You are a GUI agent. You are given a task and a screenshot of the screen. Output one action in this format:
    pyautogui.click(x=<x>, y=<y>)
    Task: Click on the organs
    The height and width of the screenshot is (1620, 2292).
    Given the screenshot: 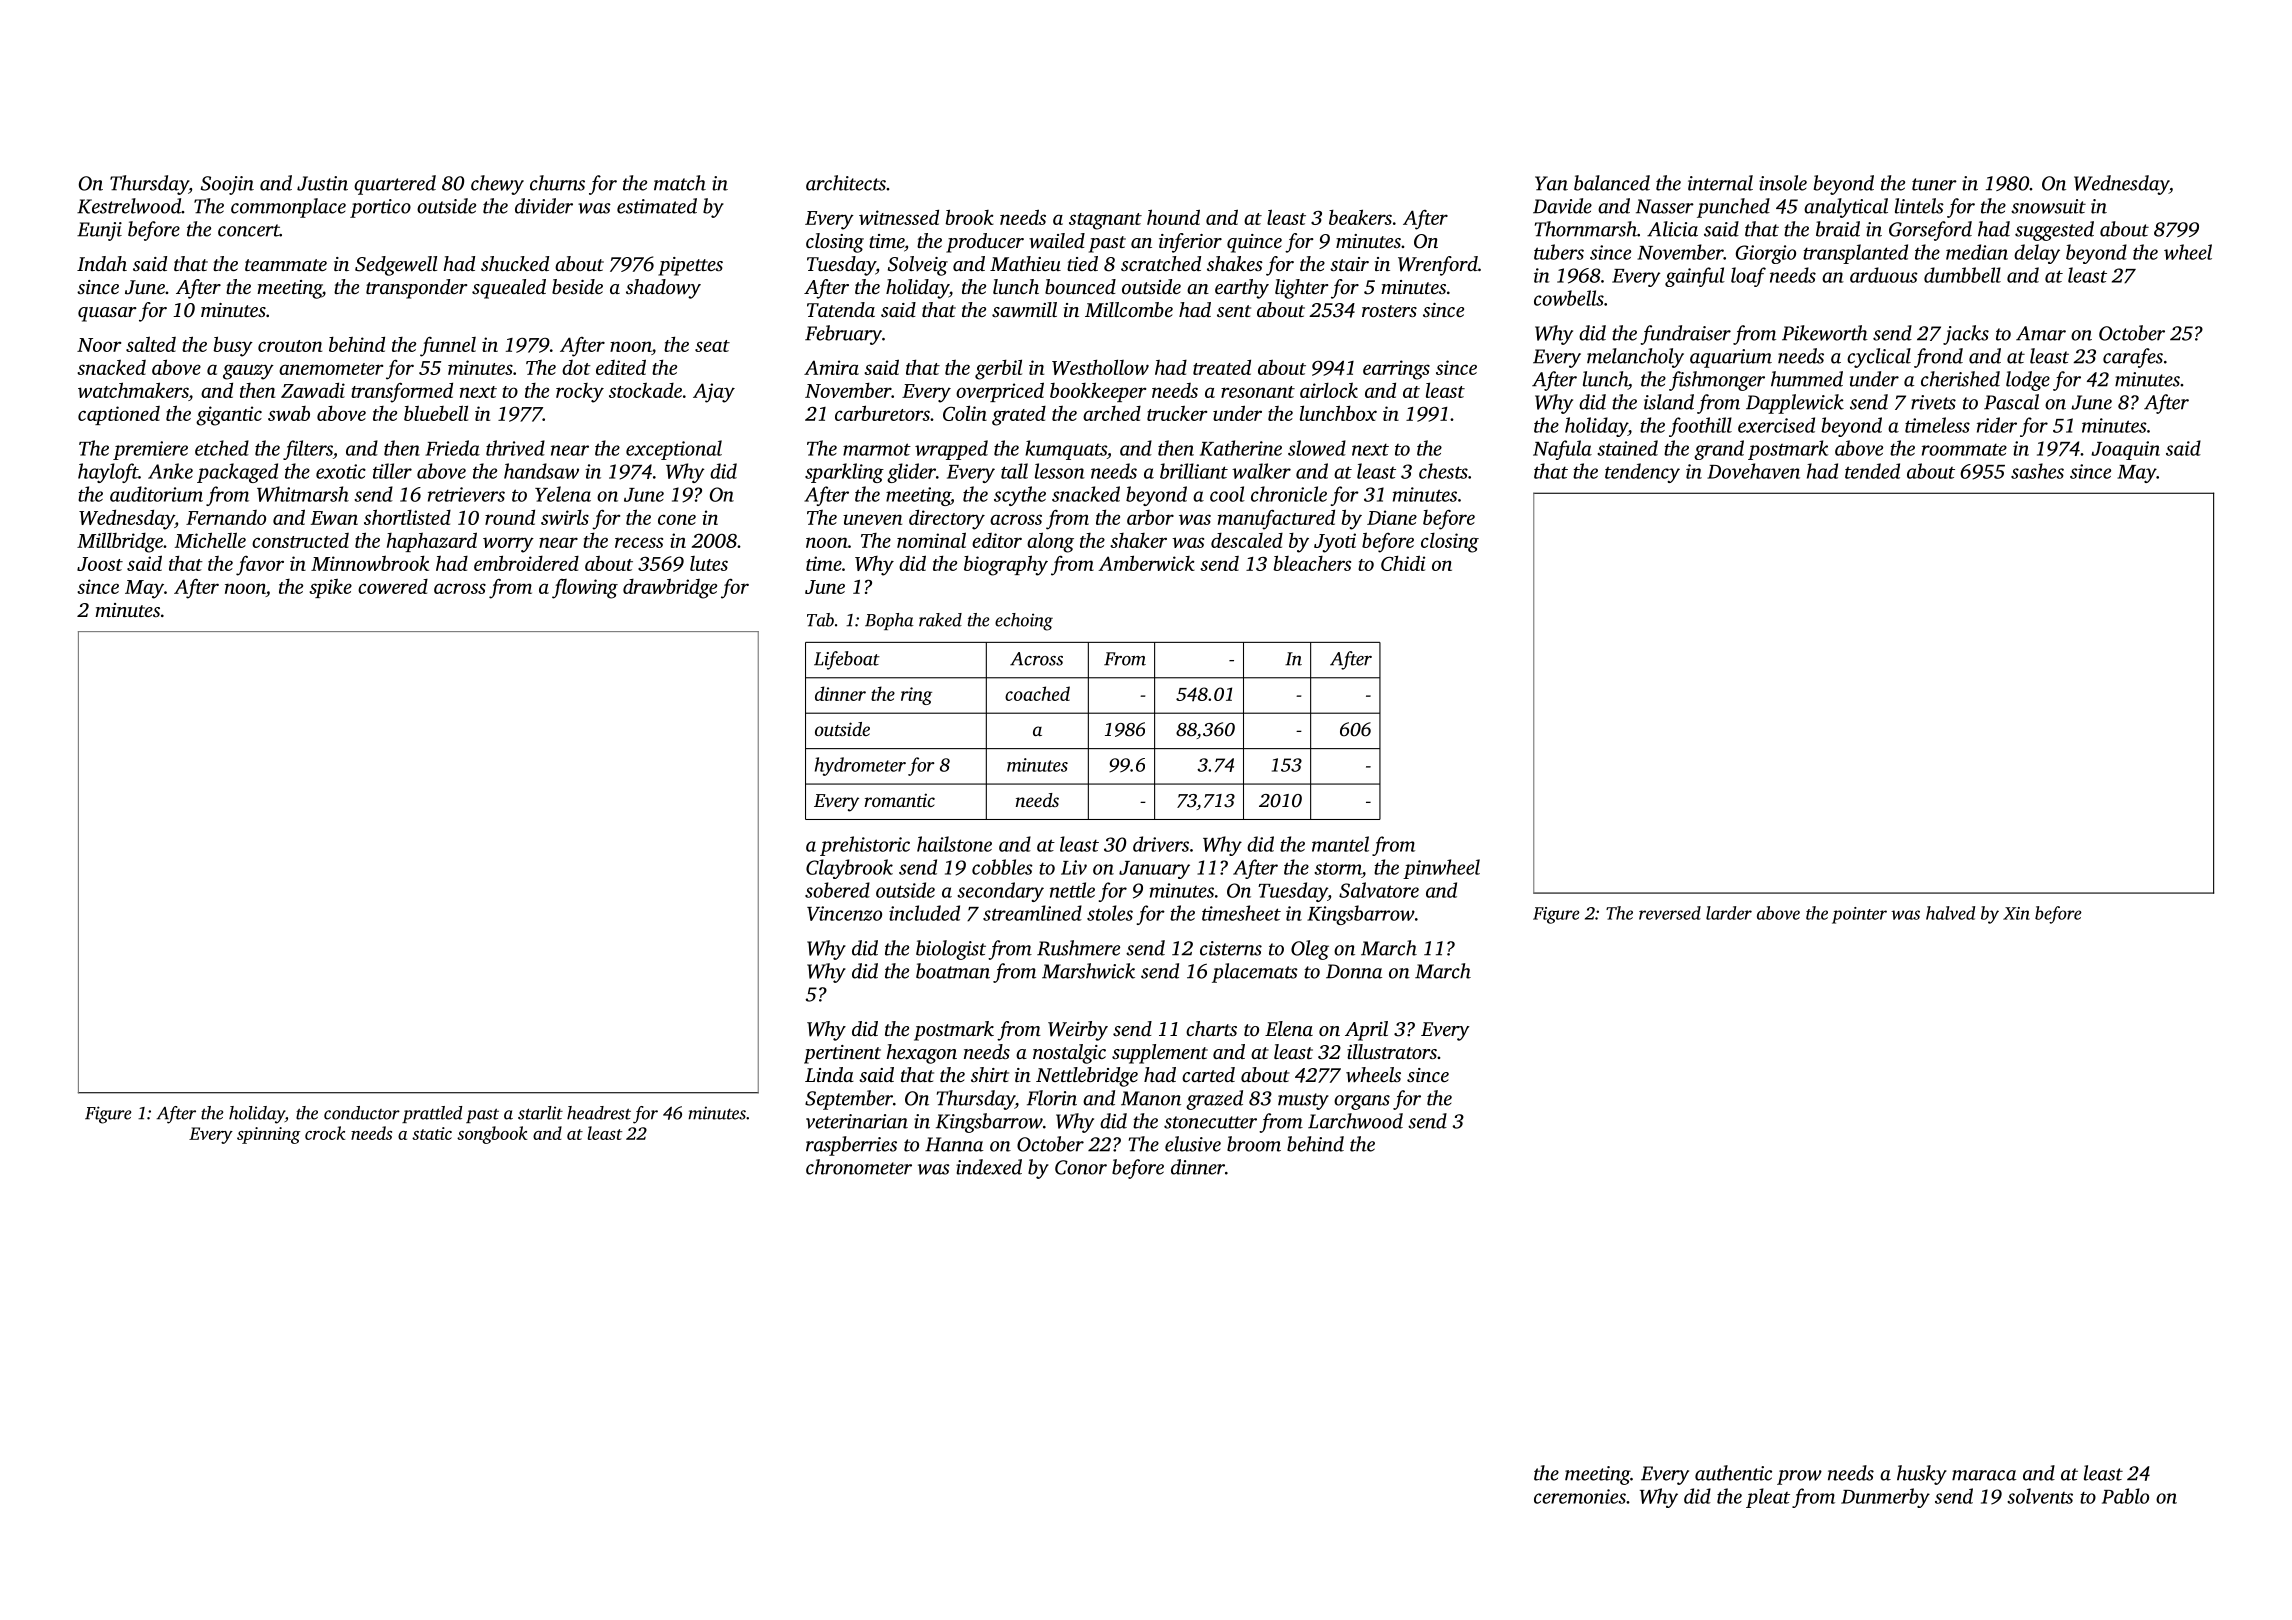 What is the action you would take?
    pyautogui.click(x=1362, y=1102)
